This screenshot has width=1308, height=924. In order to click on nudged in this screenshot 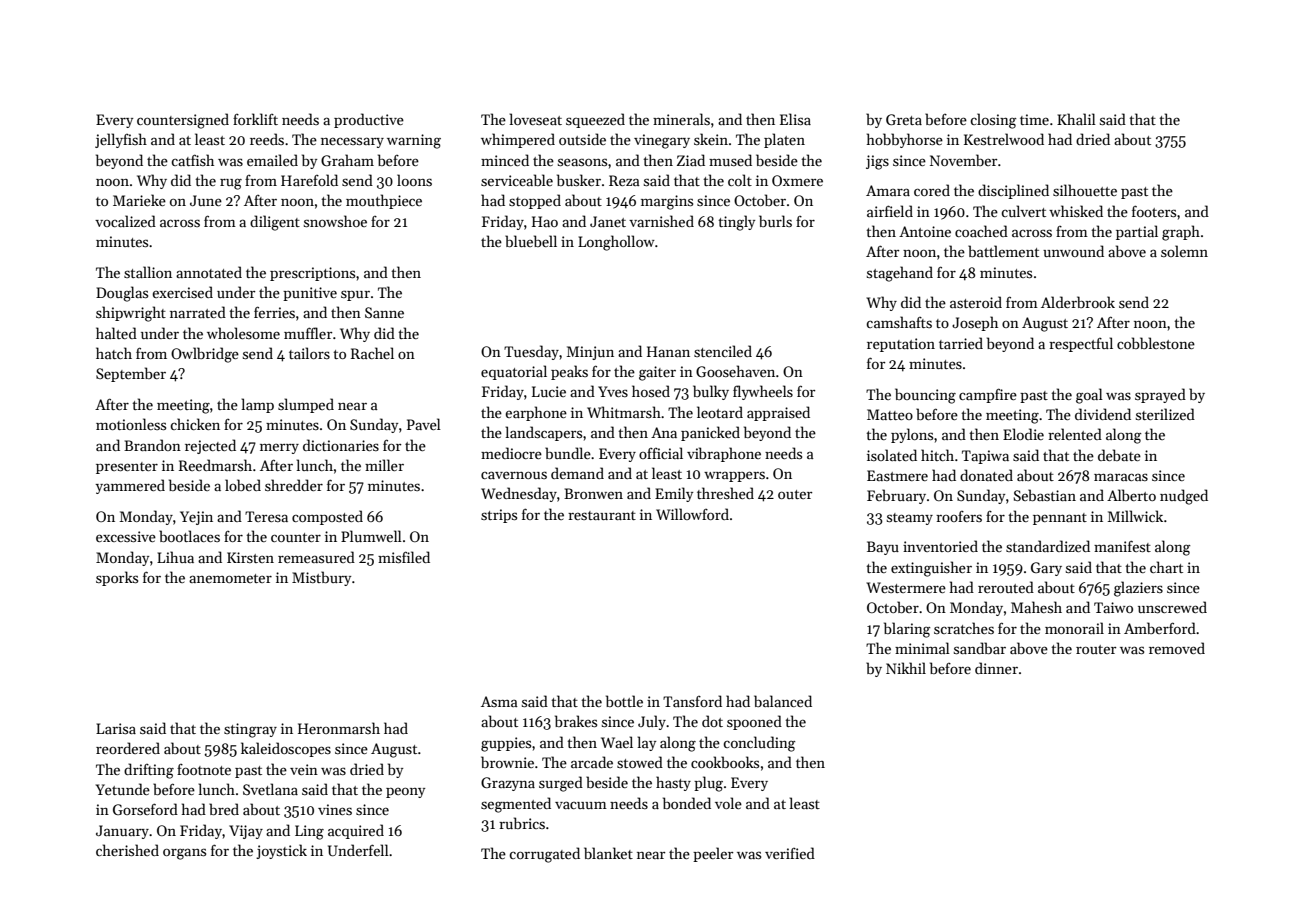, I will do `click(1184, 497)`.
